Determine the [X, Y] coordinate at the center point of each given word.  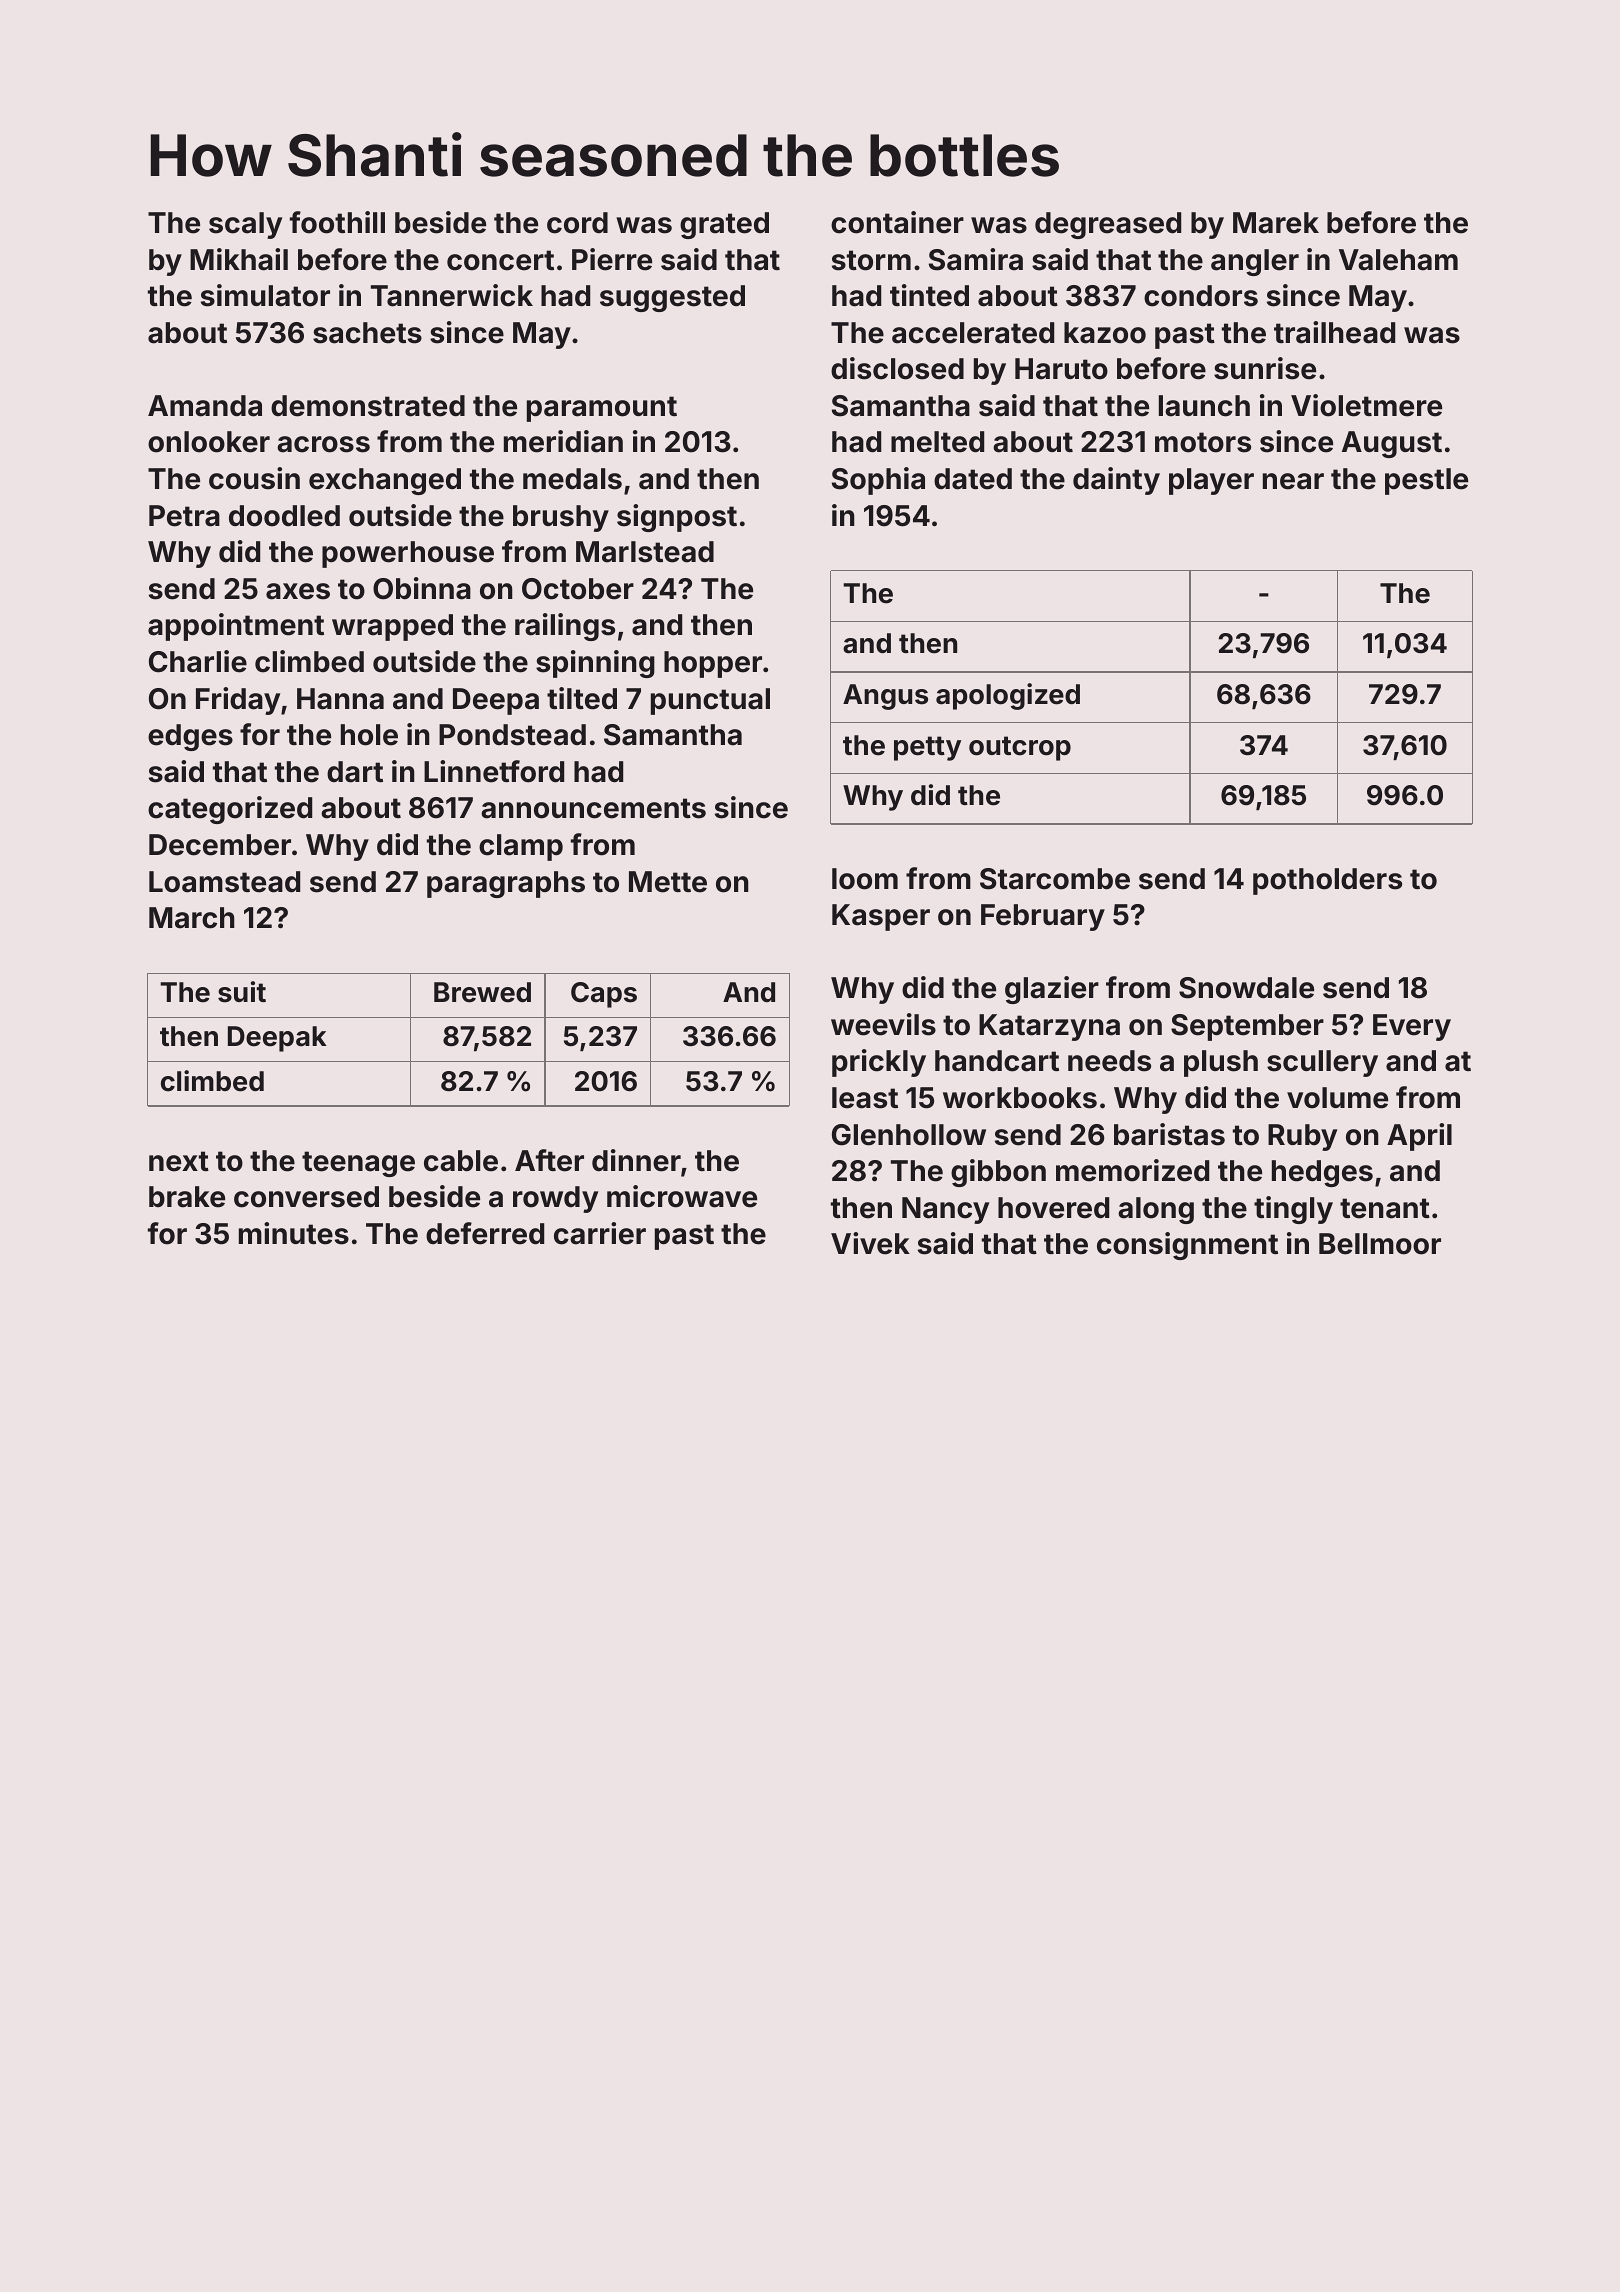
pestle [1426, 481]
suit [242, 992]
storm [871, 260]
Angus [885, 697]
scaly [245, 225]
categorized [230, 810]
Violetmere [1366, 405]
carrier [600, 1233]
